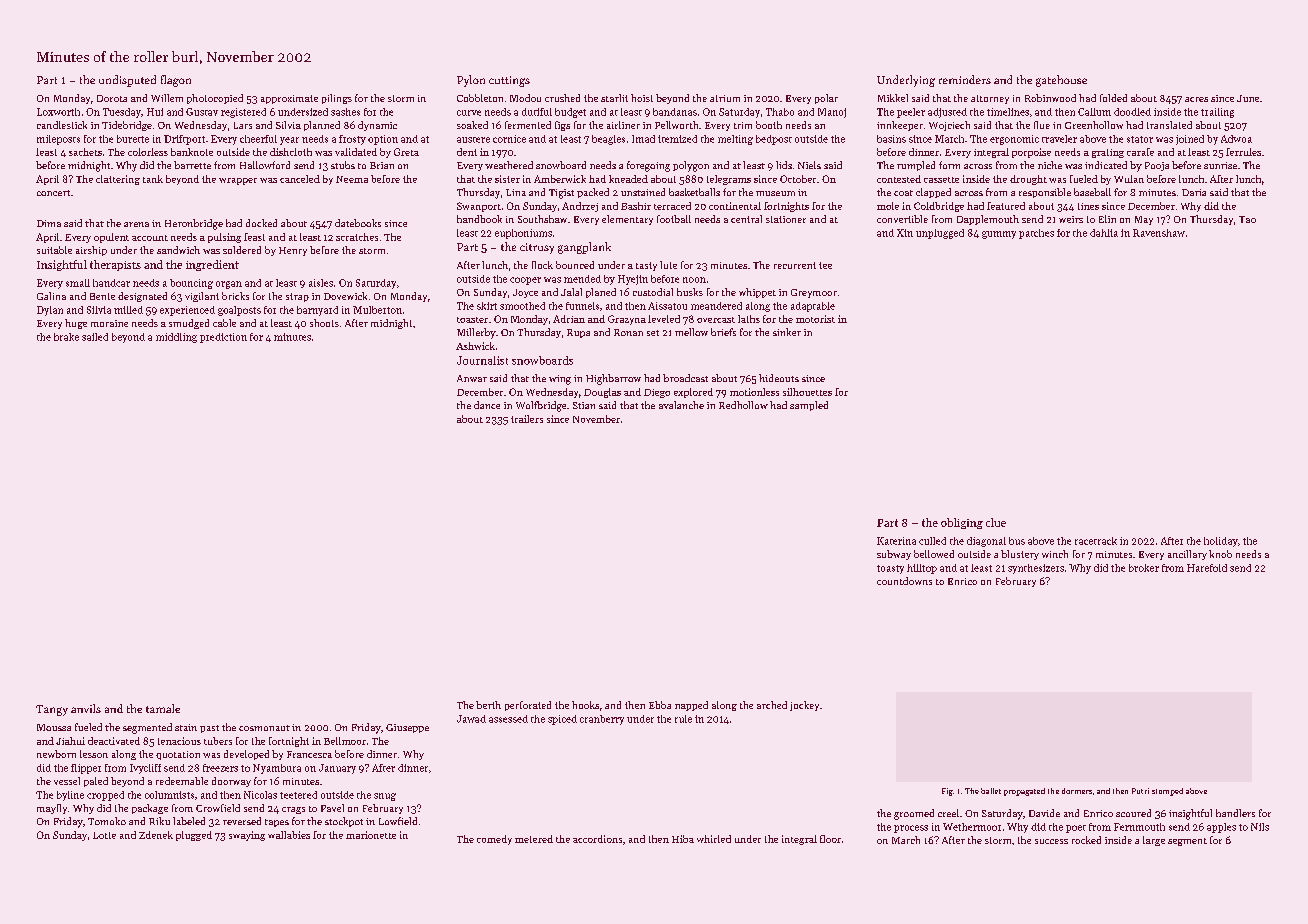 Image resolution: width=1308 pixels, height=924 pixels. What do you see at coordinates (1132, 112) in the document?
I see `doodled` at bounding box center [1132, 112].
